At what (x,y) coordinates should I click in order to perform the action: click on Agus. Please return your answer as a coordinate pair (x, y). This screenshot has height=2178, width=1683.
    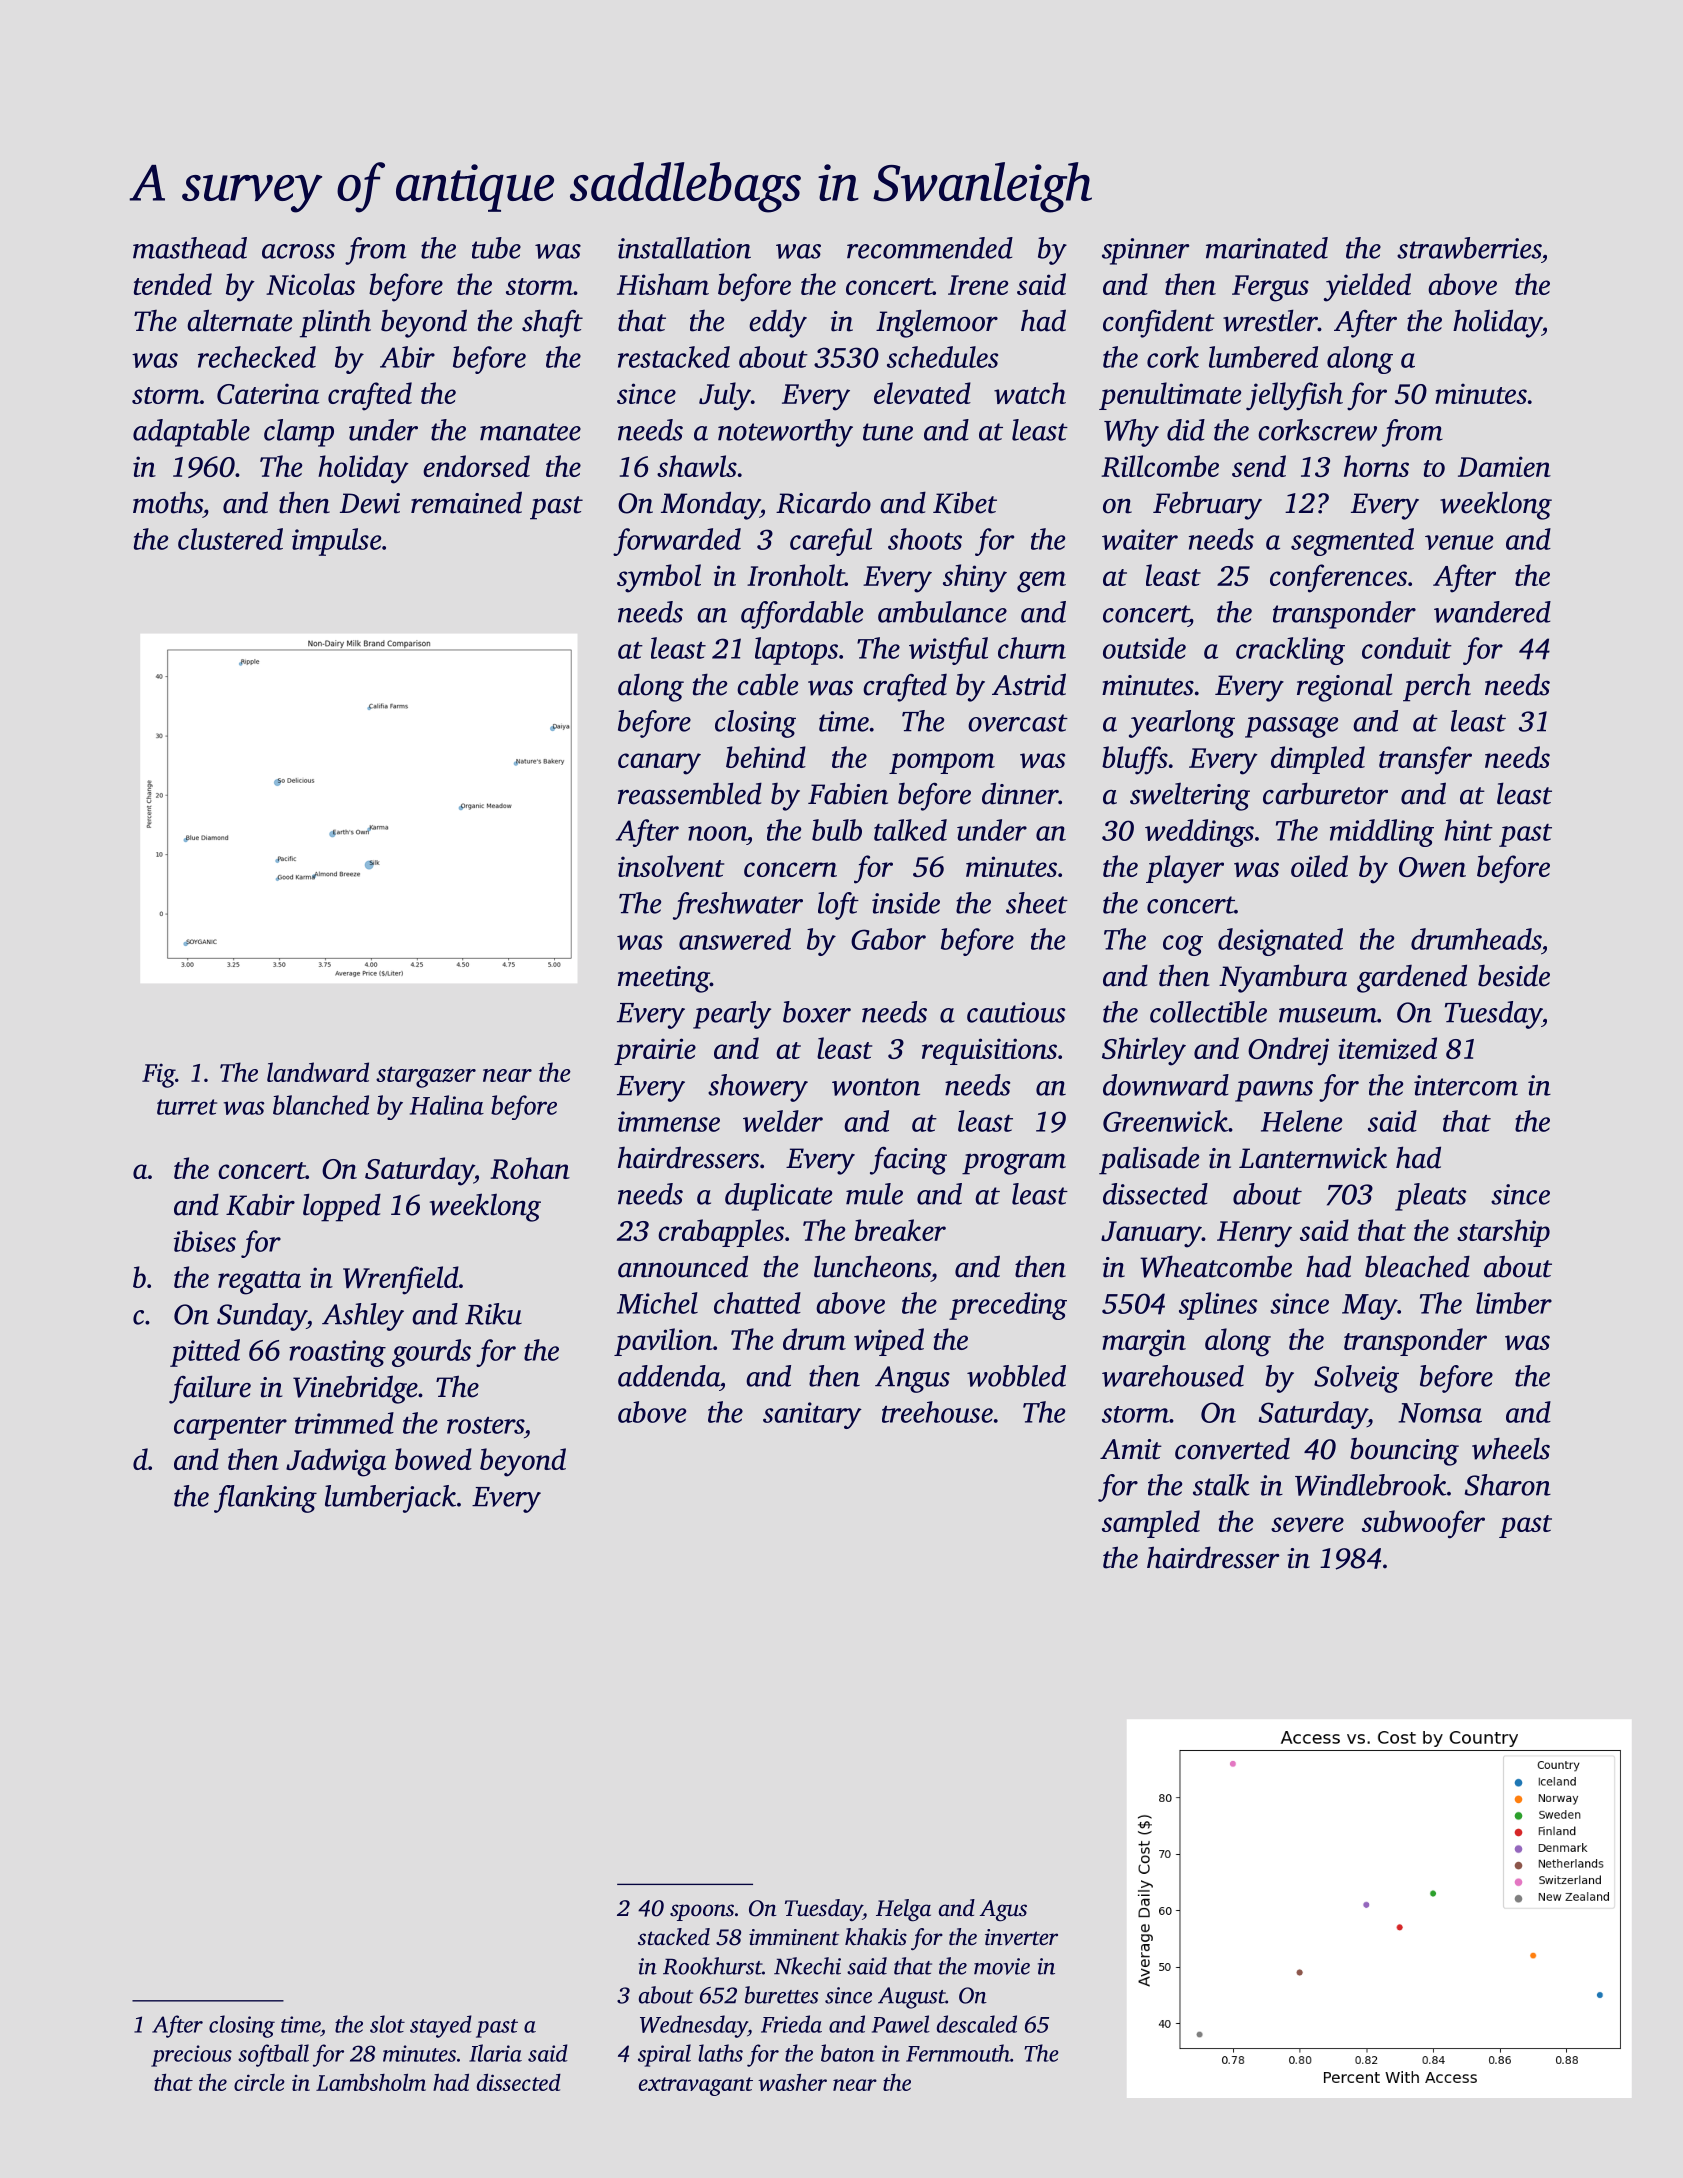
    Looking at the image, I should click on (1003, 1911).
